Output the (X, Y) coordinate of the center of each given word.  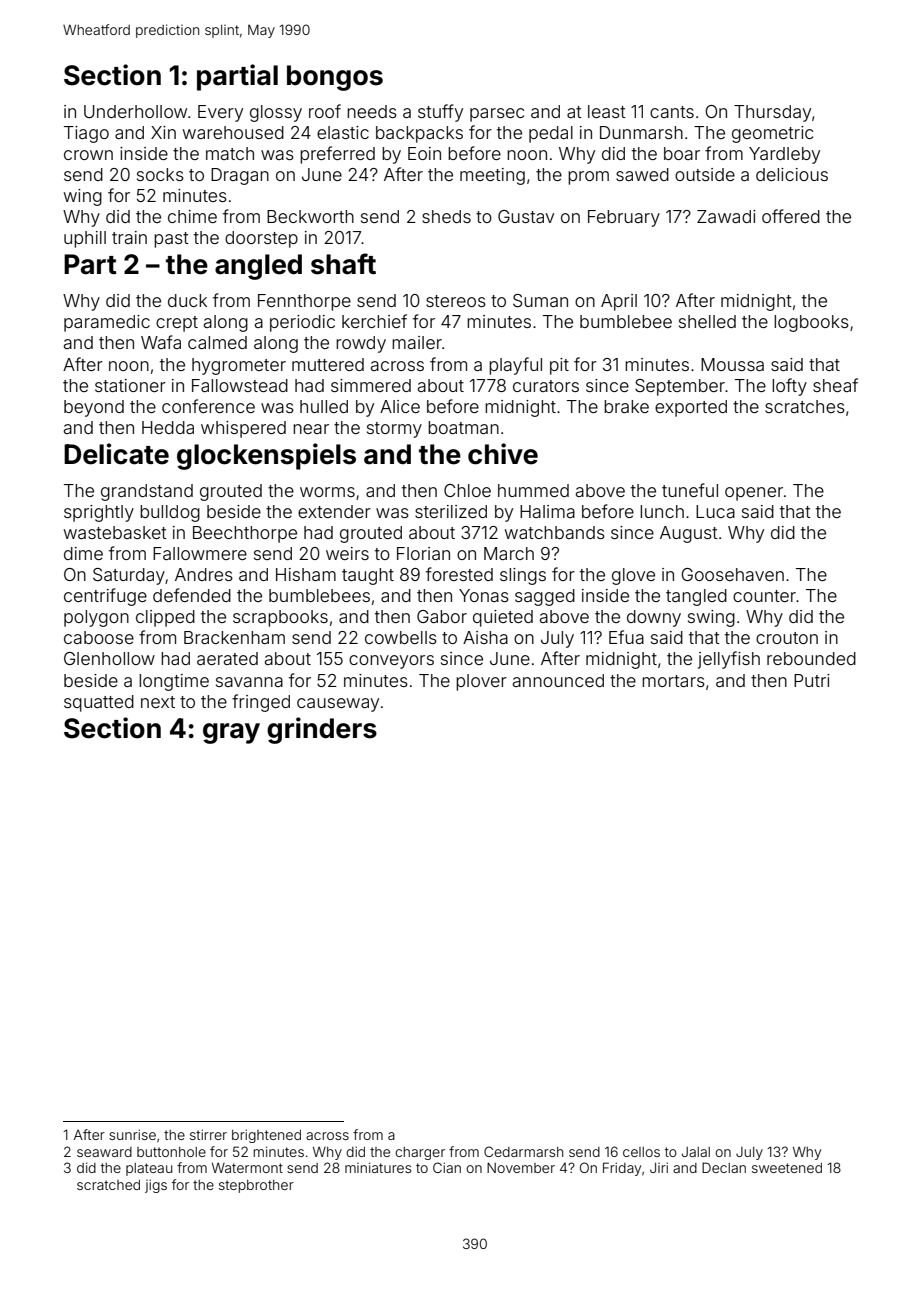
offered (791, 216)
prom (588, 178)
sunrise (132, 1134)
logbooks (811, 323)
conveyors (391, 662)
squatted (99, 703)
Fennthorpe (304, 302)
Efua (626, 637)
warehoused (233, 132)
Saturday (129, 576)
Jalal (696, 1152)
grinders (322, 730)
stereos (456, 301)
